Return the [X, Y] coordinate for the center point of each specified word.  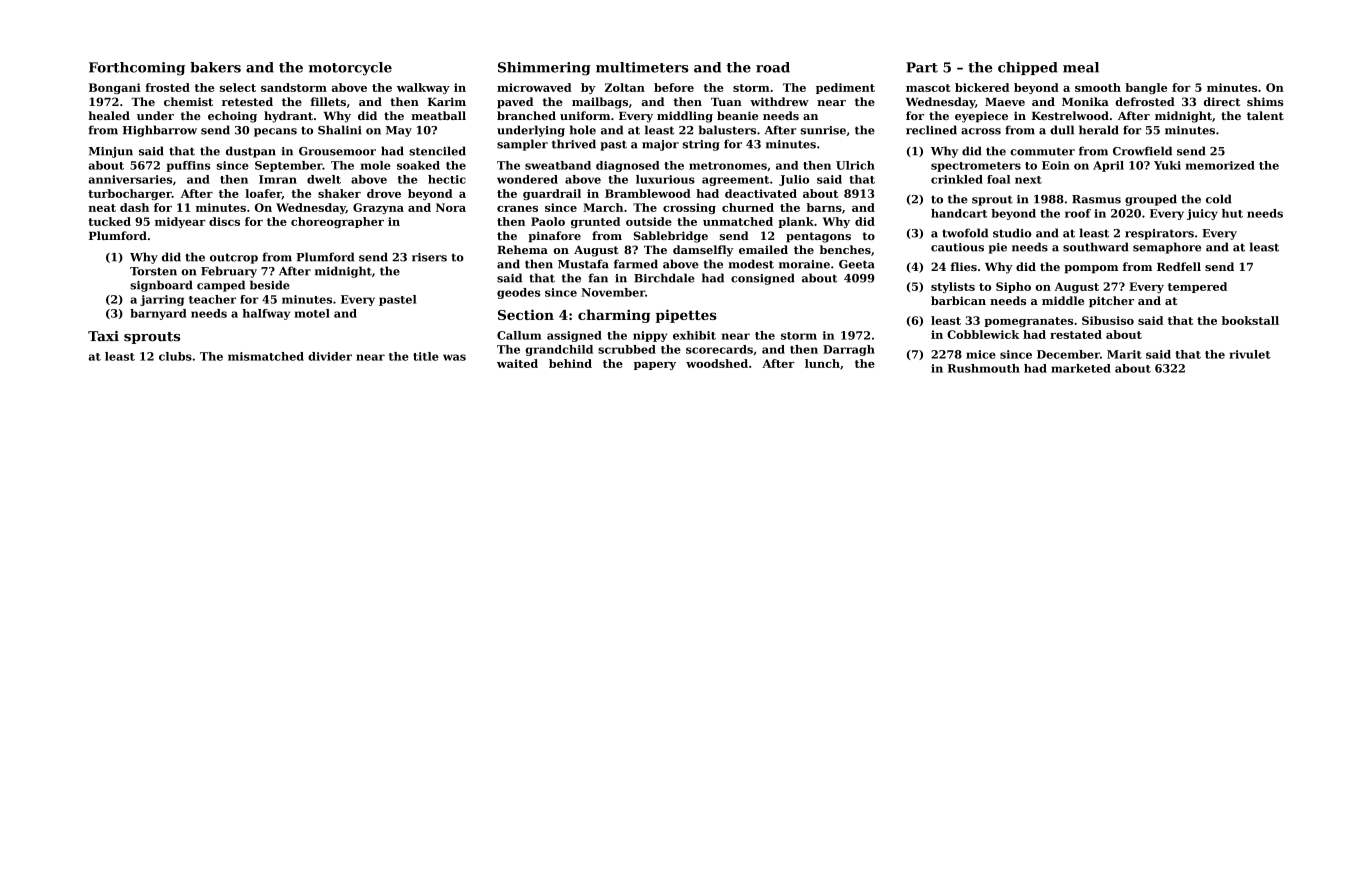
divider [330, 356]
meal [1081, 67]
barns [824, 207]
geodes [518, 293]
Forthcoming [137, 69]
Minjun [111, 152]
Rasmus [1096, 199]
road [773, 67]
